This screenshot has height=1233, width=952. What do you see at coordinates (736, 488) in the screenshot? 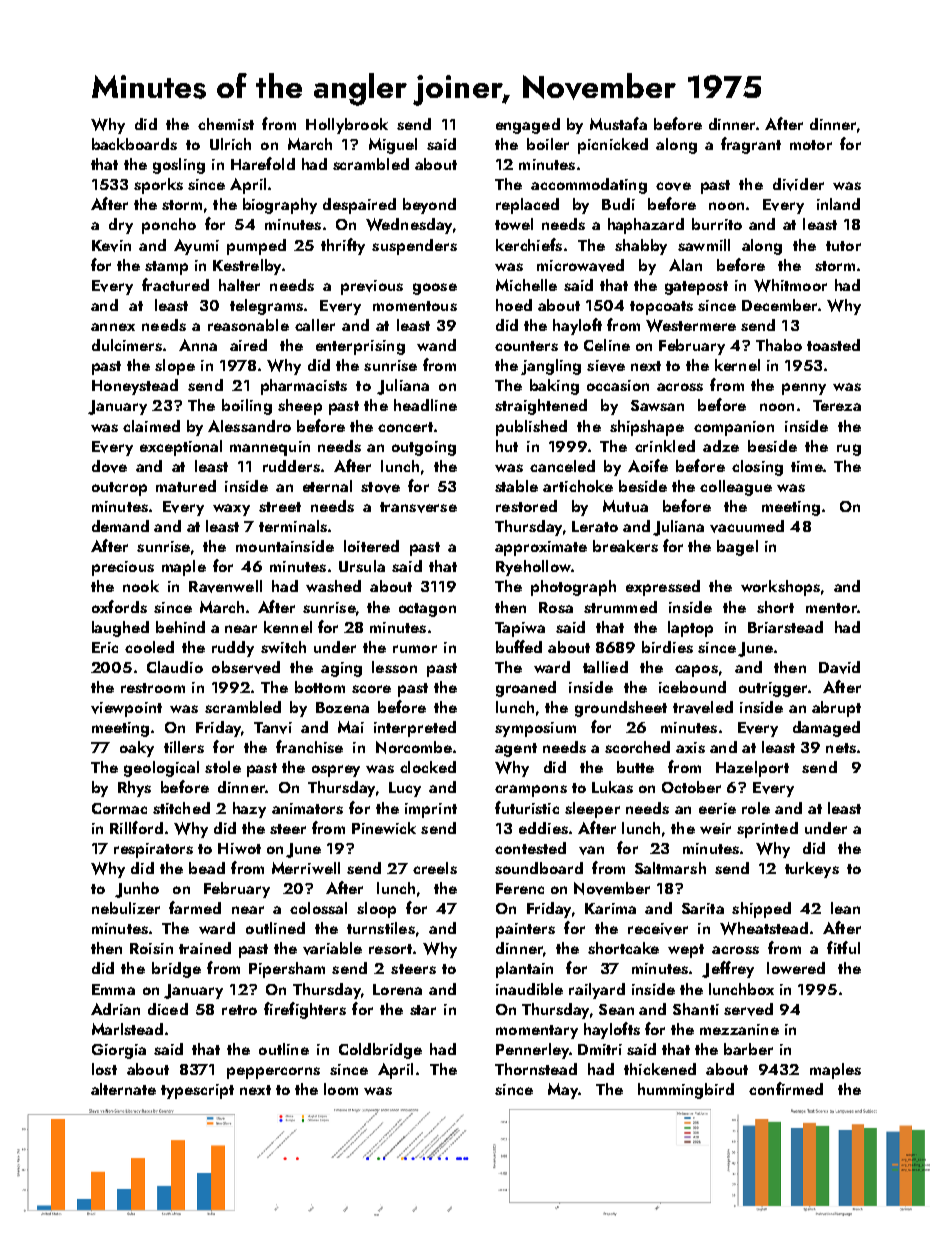
I see `colleague` at bounding box center [736, 488].
